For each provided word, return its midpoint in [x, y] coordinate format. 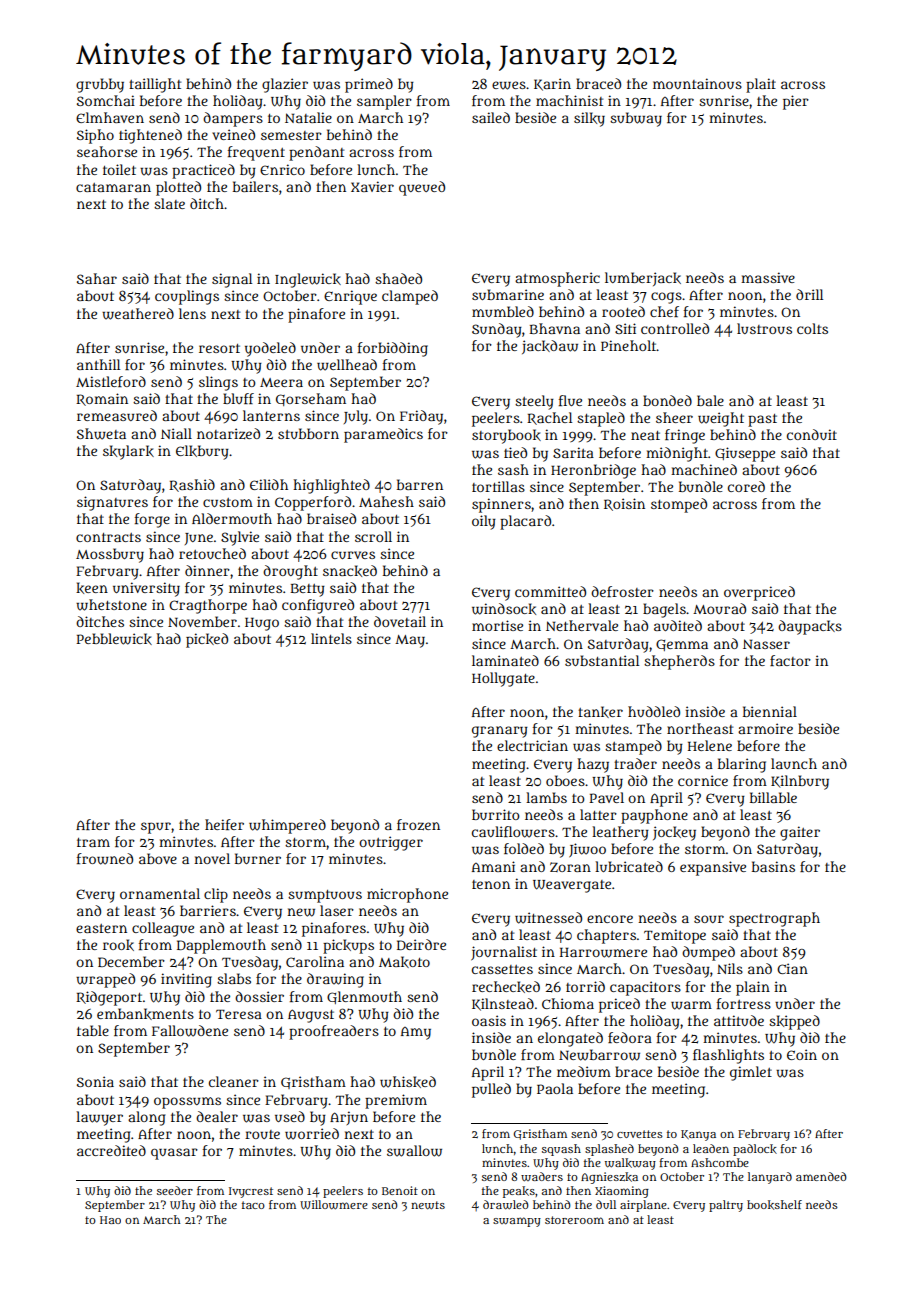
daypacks [810, 627]
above [158, 858]
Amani [493, 866]
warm [691, 1005]
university [146, 589]
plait [761, 85]
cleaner [234, 1081]
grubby [100, 85]
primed [369, 85]
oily [484, 522]
